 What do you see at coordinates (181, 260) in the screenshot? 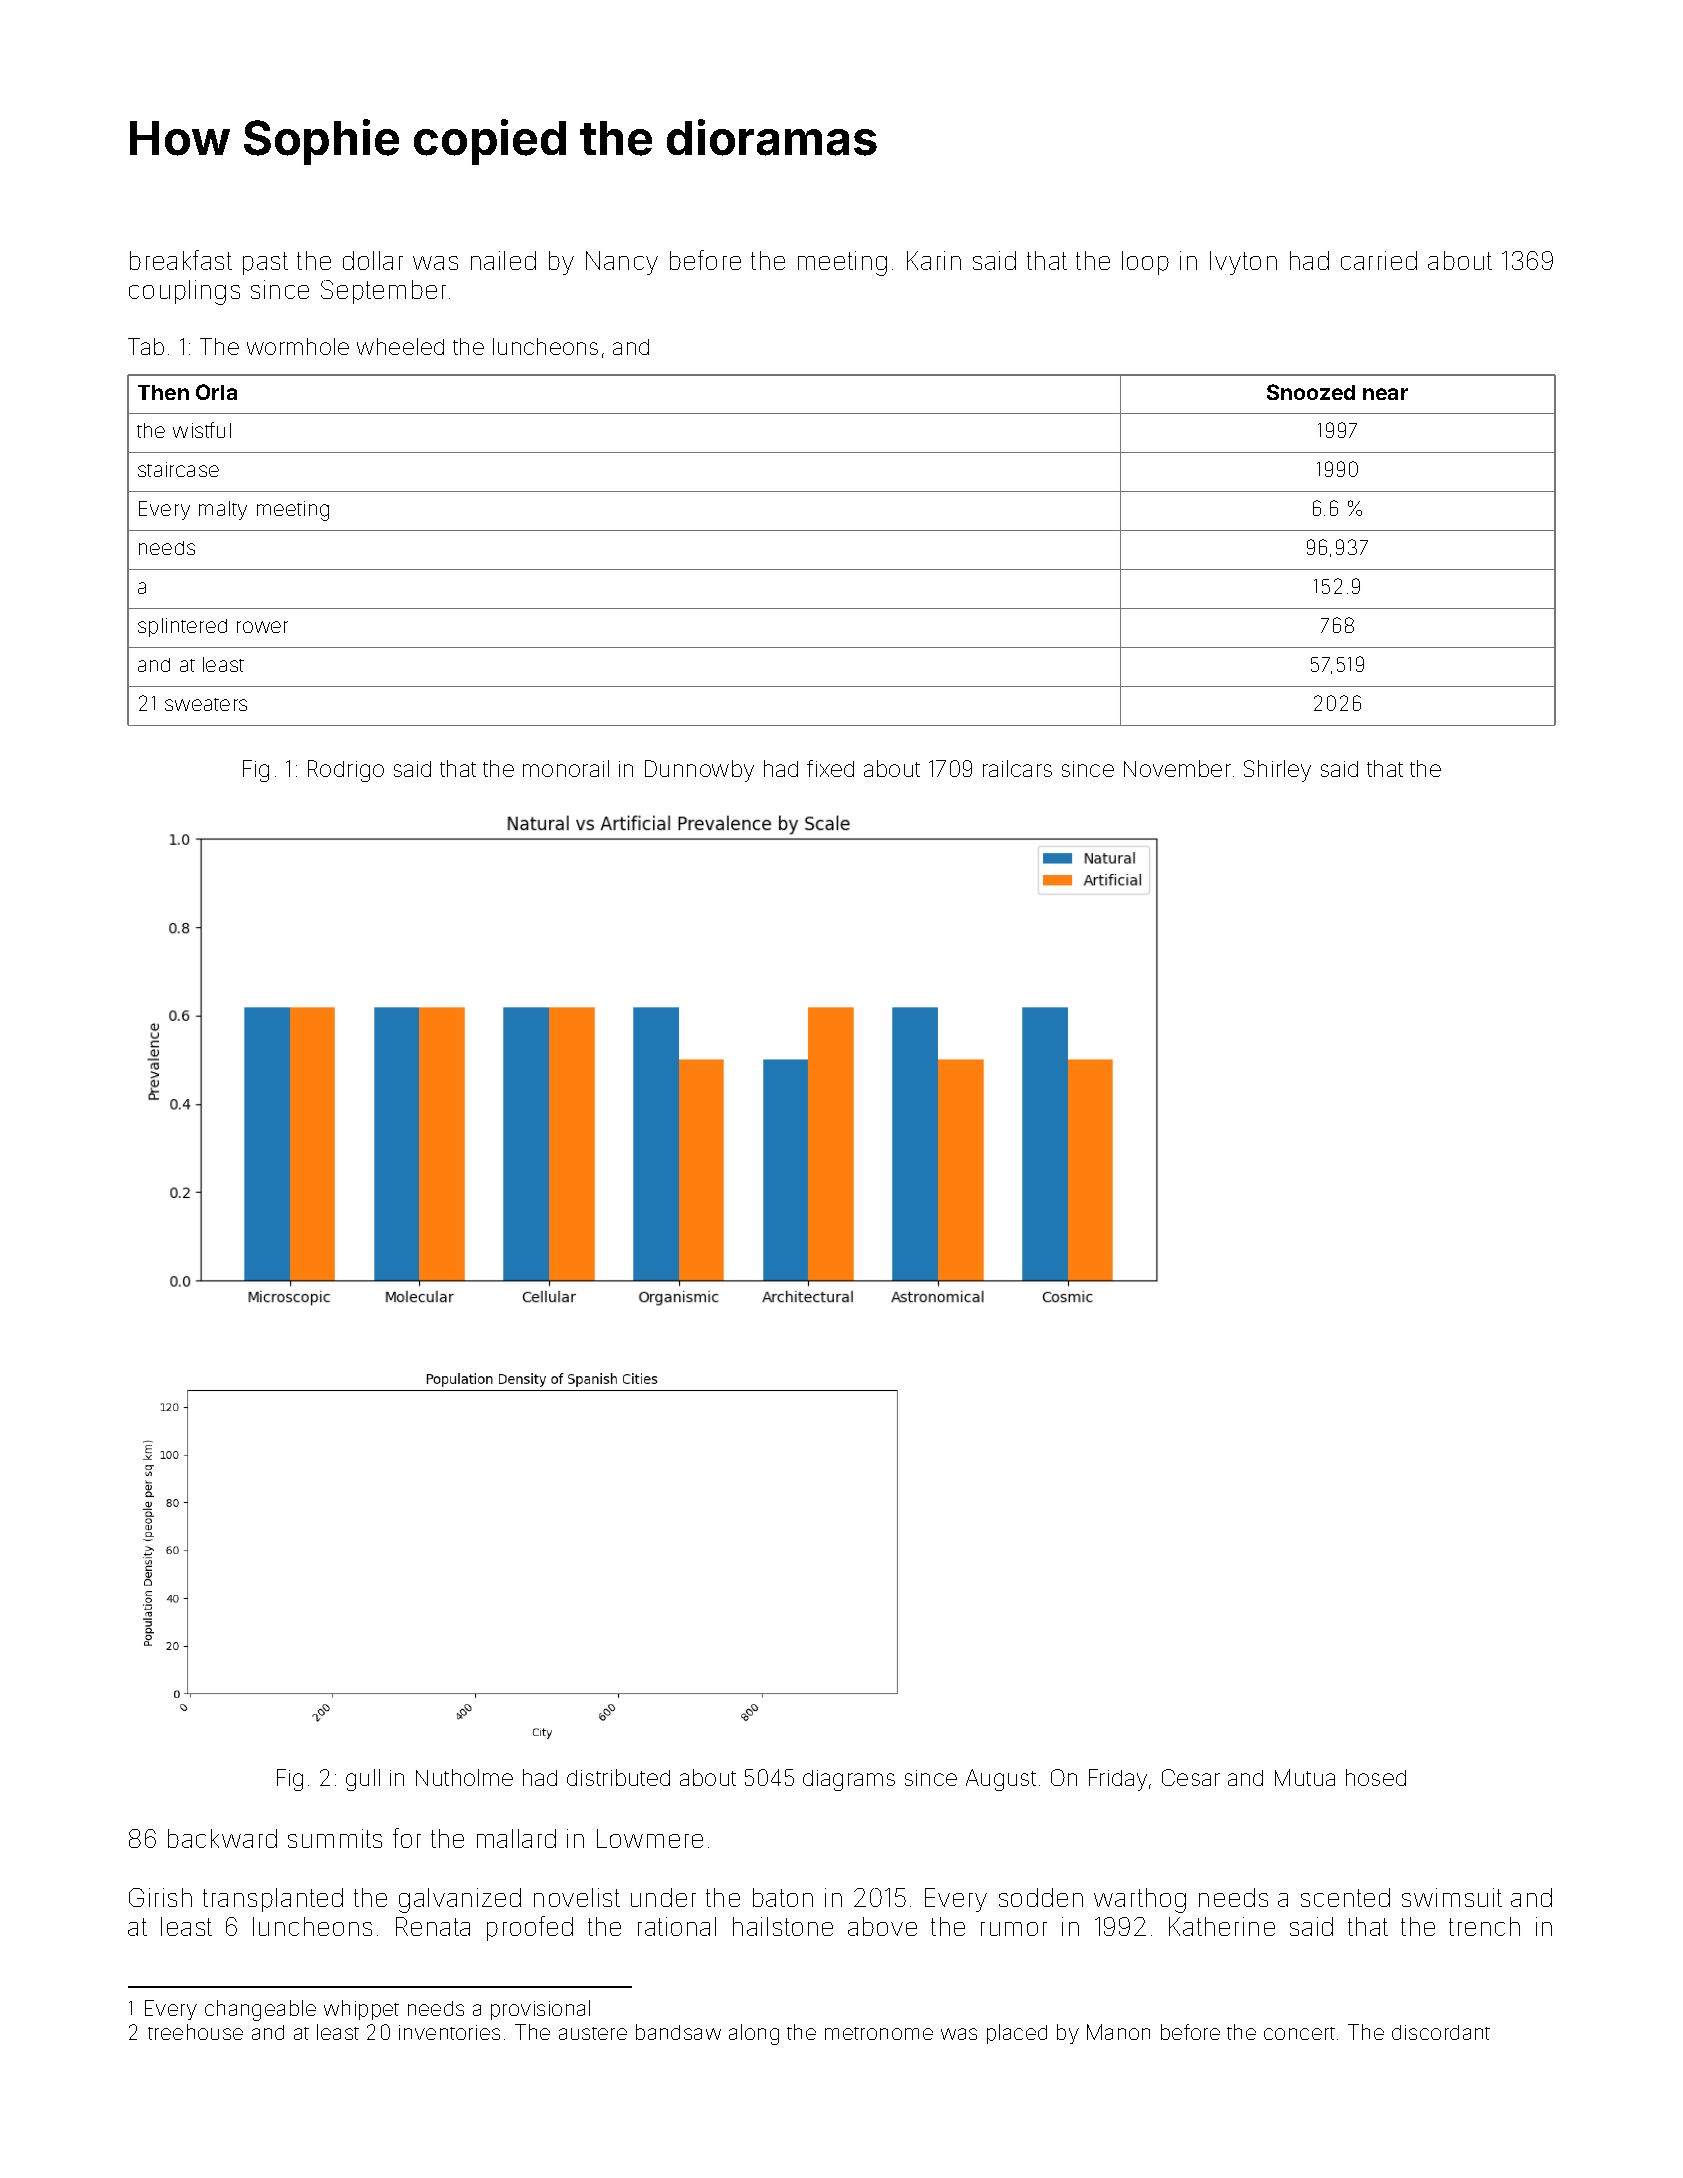
I see `breakfast` at bounding box center [181, 260].
